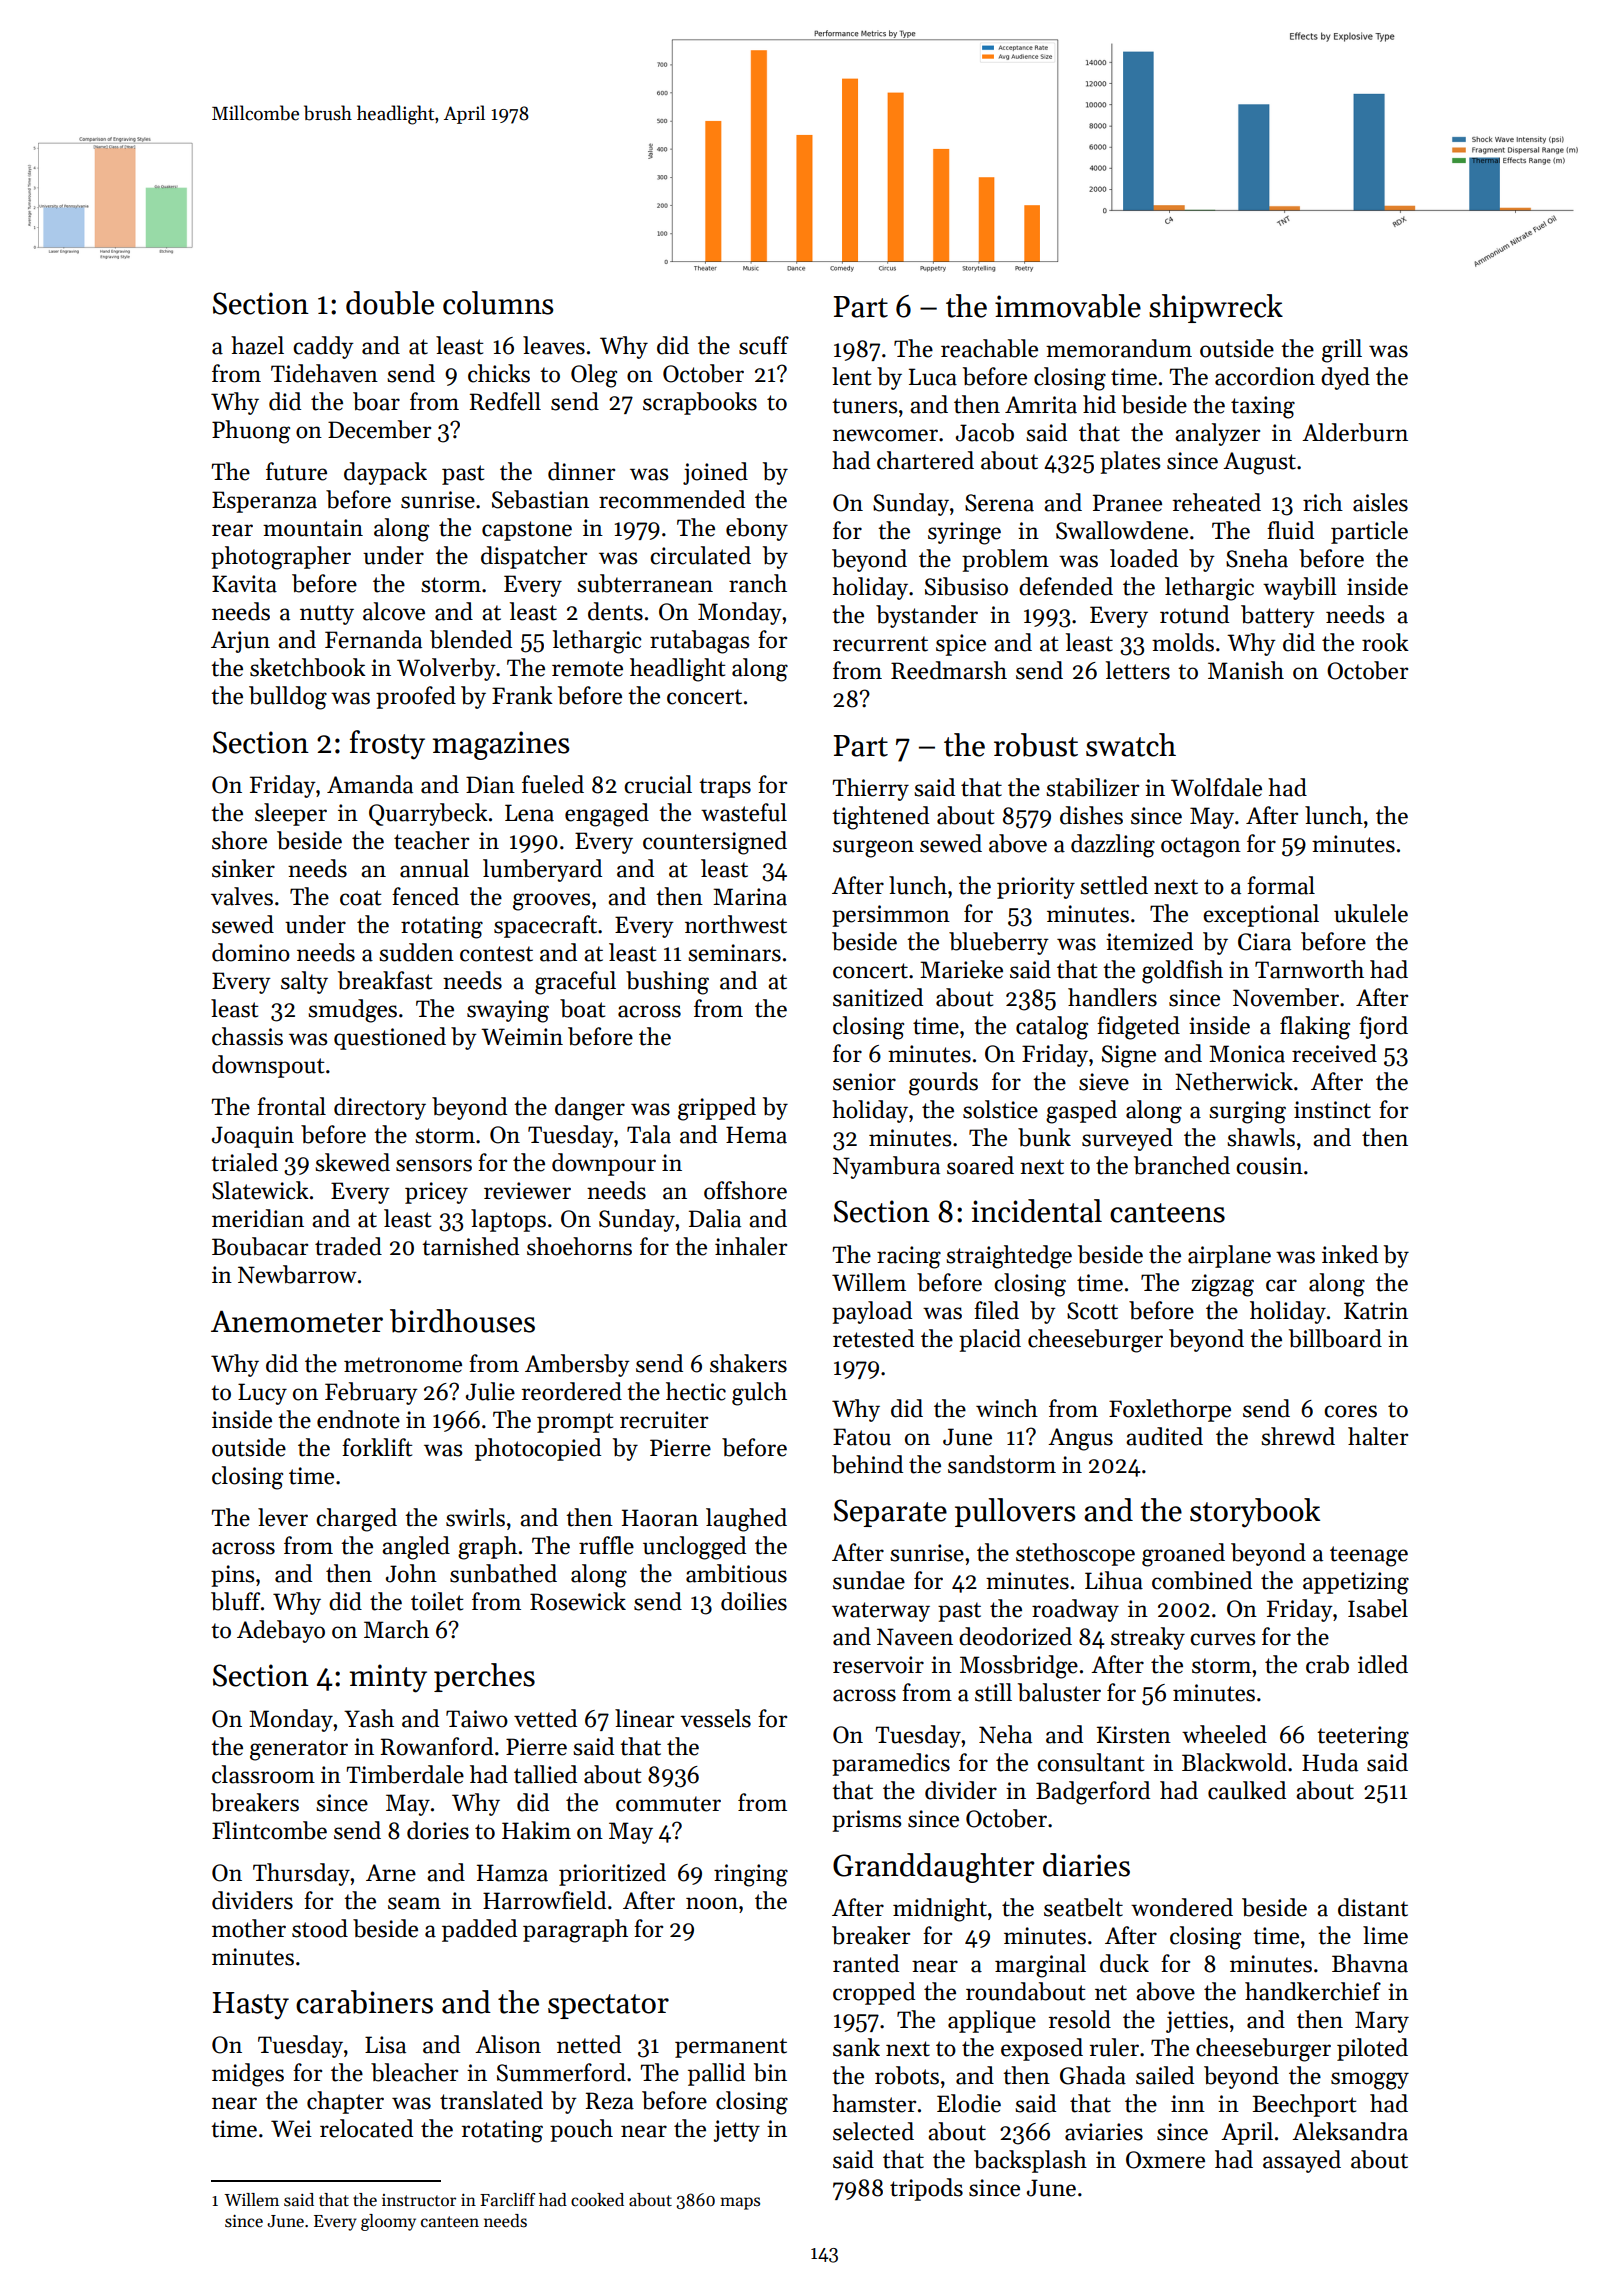  I want to click on double, so click(390, 303).
